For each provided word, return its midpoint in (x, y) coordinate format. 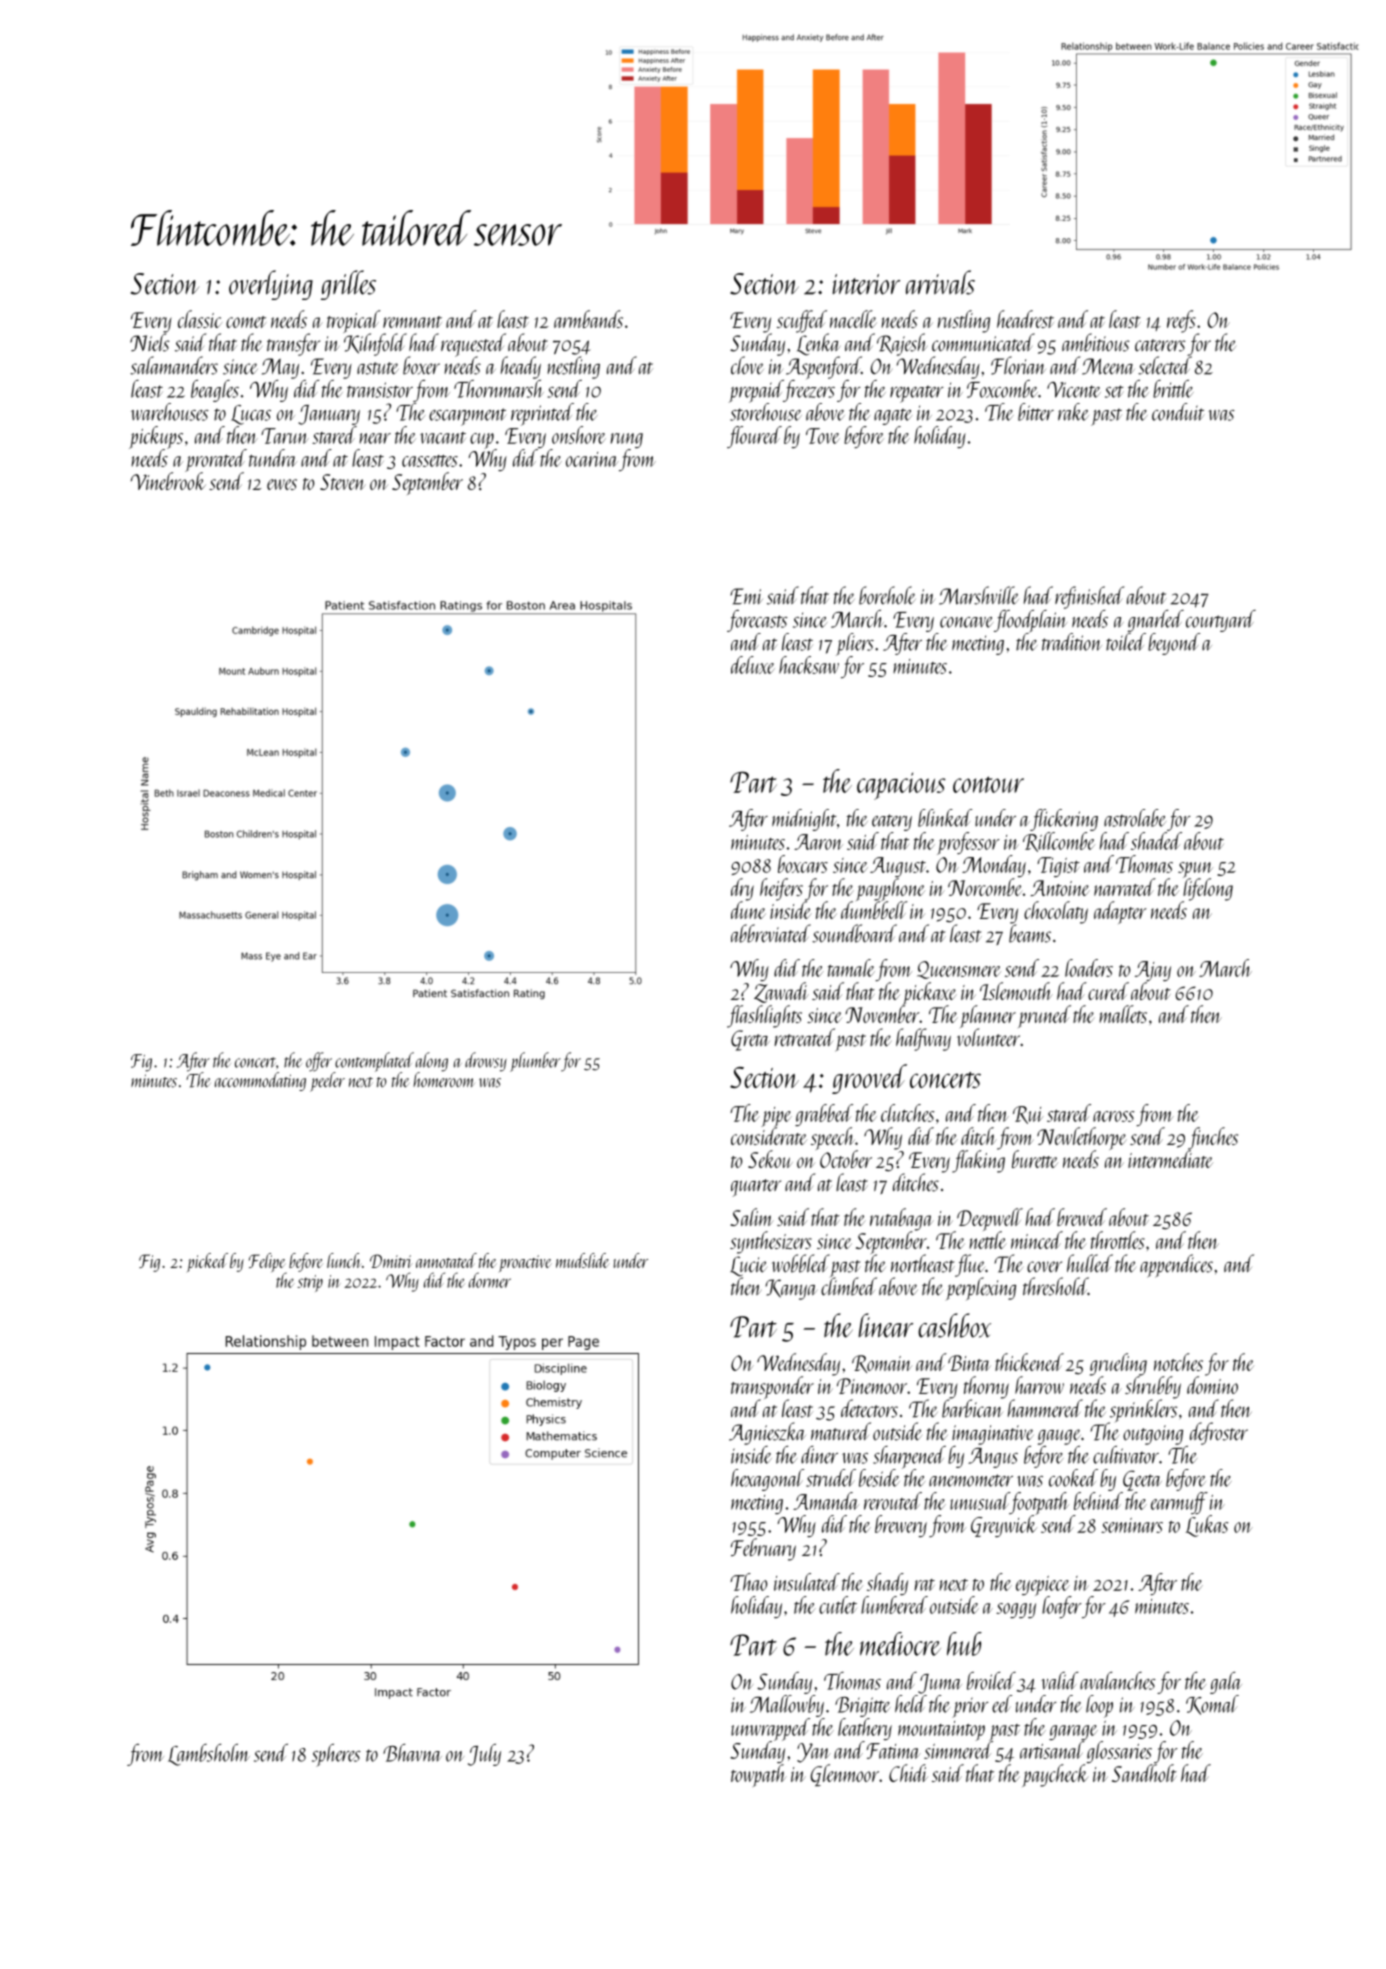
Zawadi (781, 992)
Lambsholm (209, 1755)
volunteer (988, 1038)
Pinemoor (872, 1386)
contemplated (374, 1062)
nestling (573, 367)
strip (310, 1283)
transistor (380, 390)
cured (1108, 991)
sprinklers (1142, 1411)
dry (742, 889)
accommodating (260, 1081)
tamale (851, 968)
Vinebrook (168, 481)
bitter (1036, 412)
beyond (1174, 644)
